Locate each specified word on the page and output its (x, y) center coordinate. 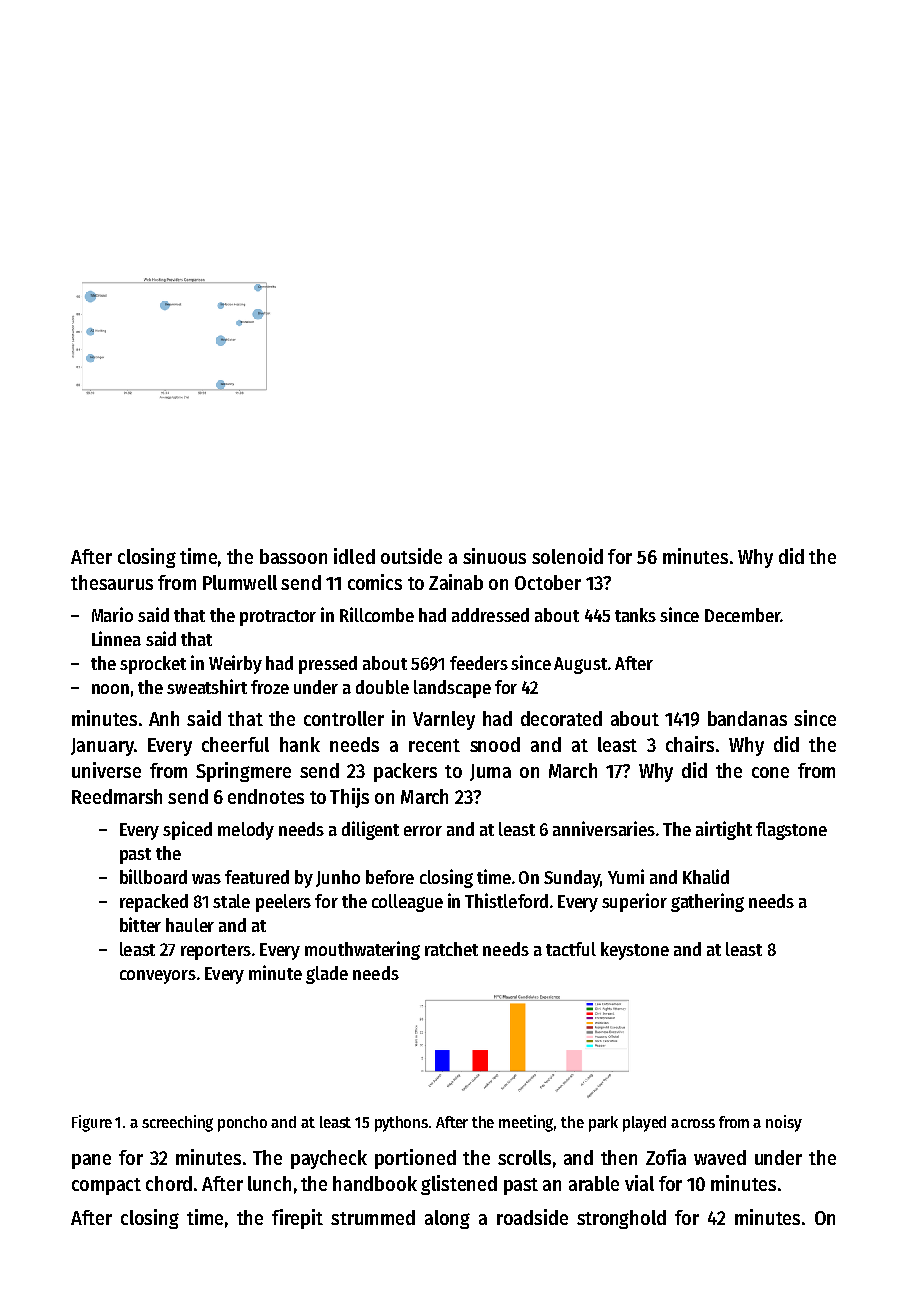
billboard (153, 876)
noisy (784, 1123)
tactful (571, 949)
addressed (490, 615)
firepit (297, 1219)
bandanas (747, 718)
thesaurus (112, 582)
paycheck (329, 1159)
